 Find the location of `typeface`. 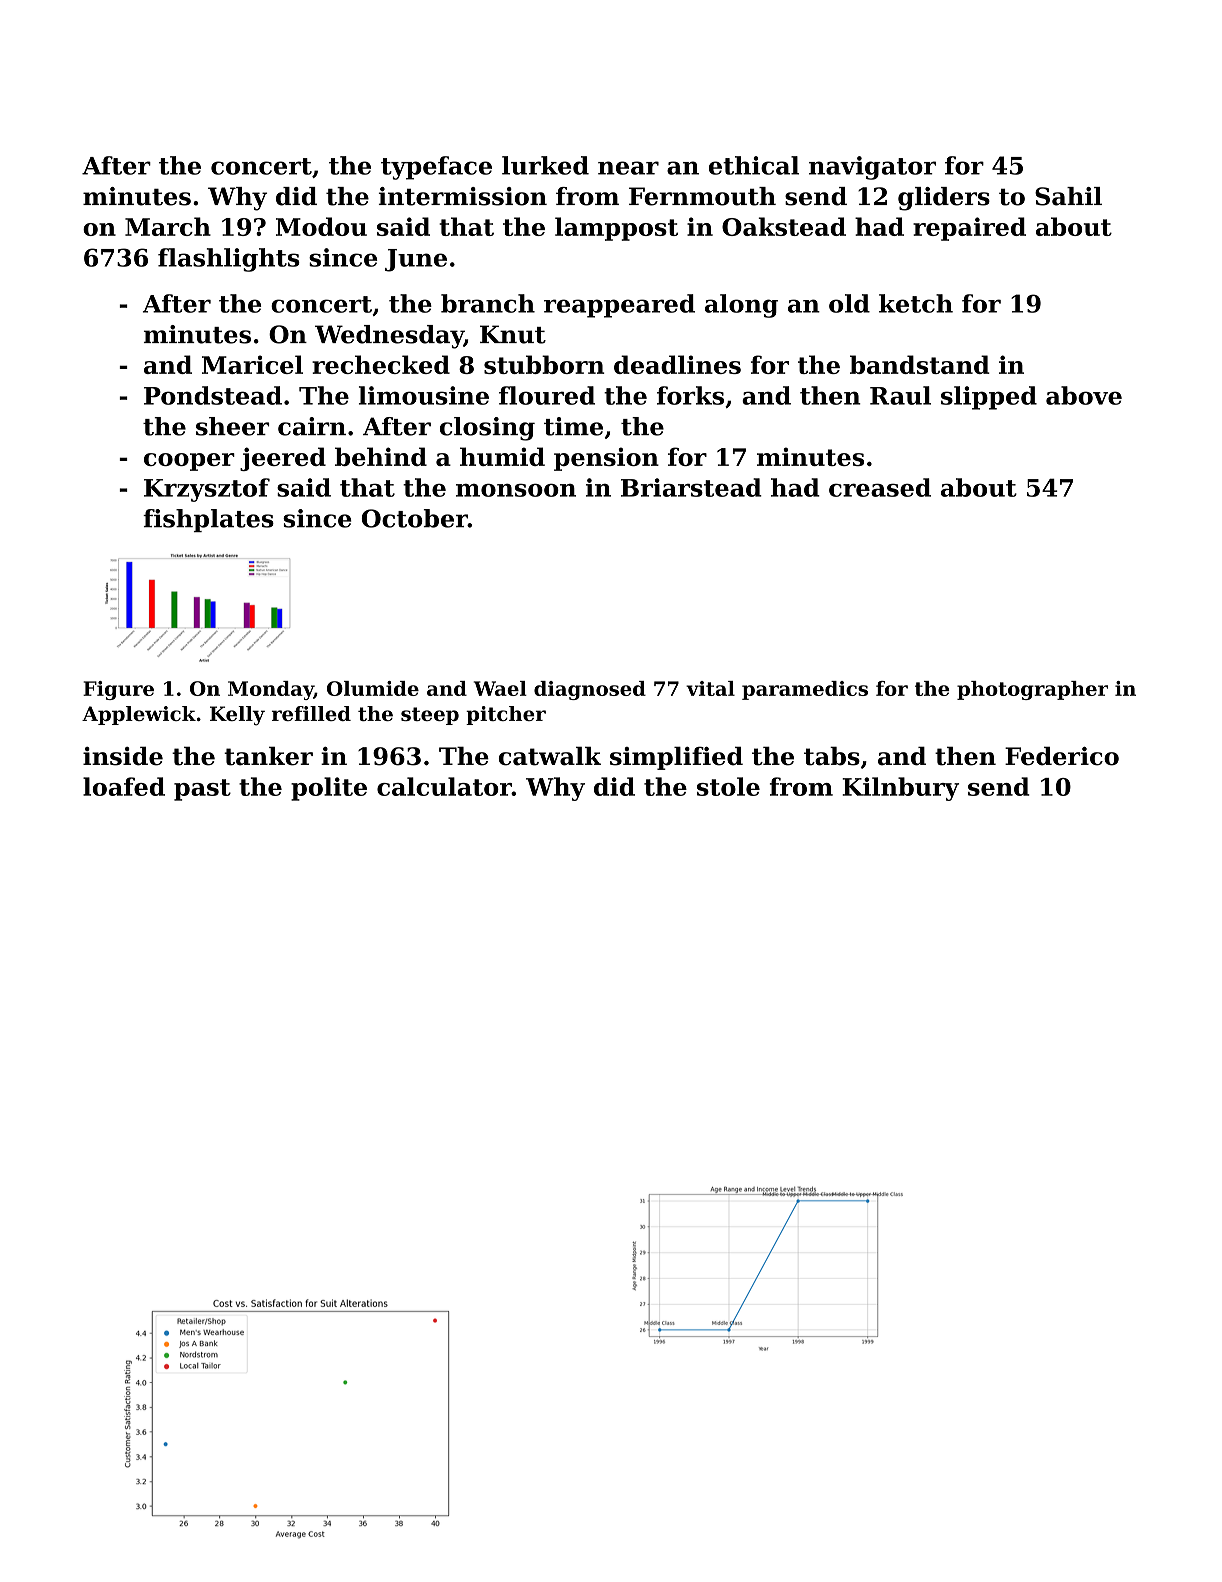

typeface is located at coordinates (436, 168).
